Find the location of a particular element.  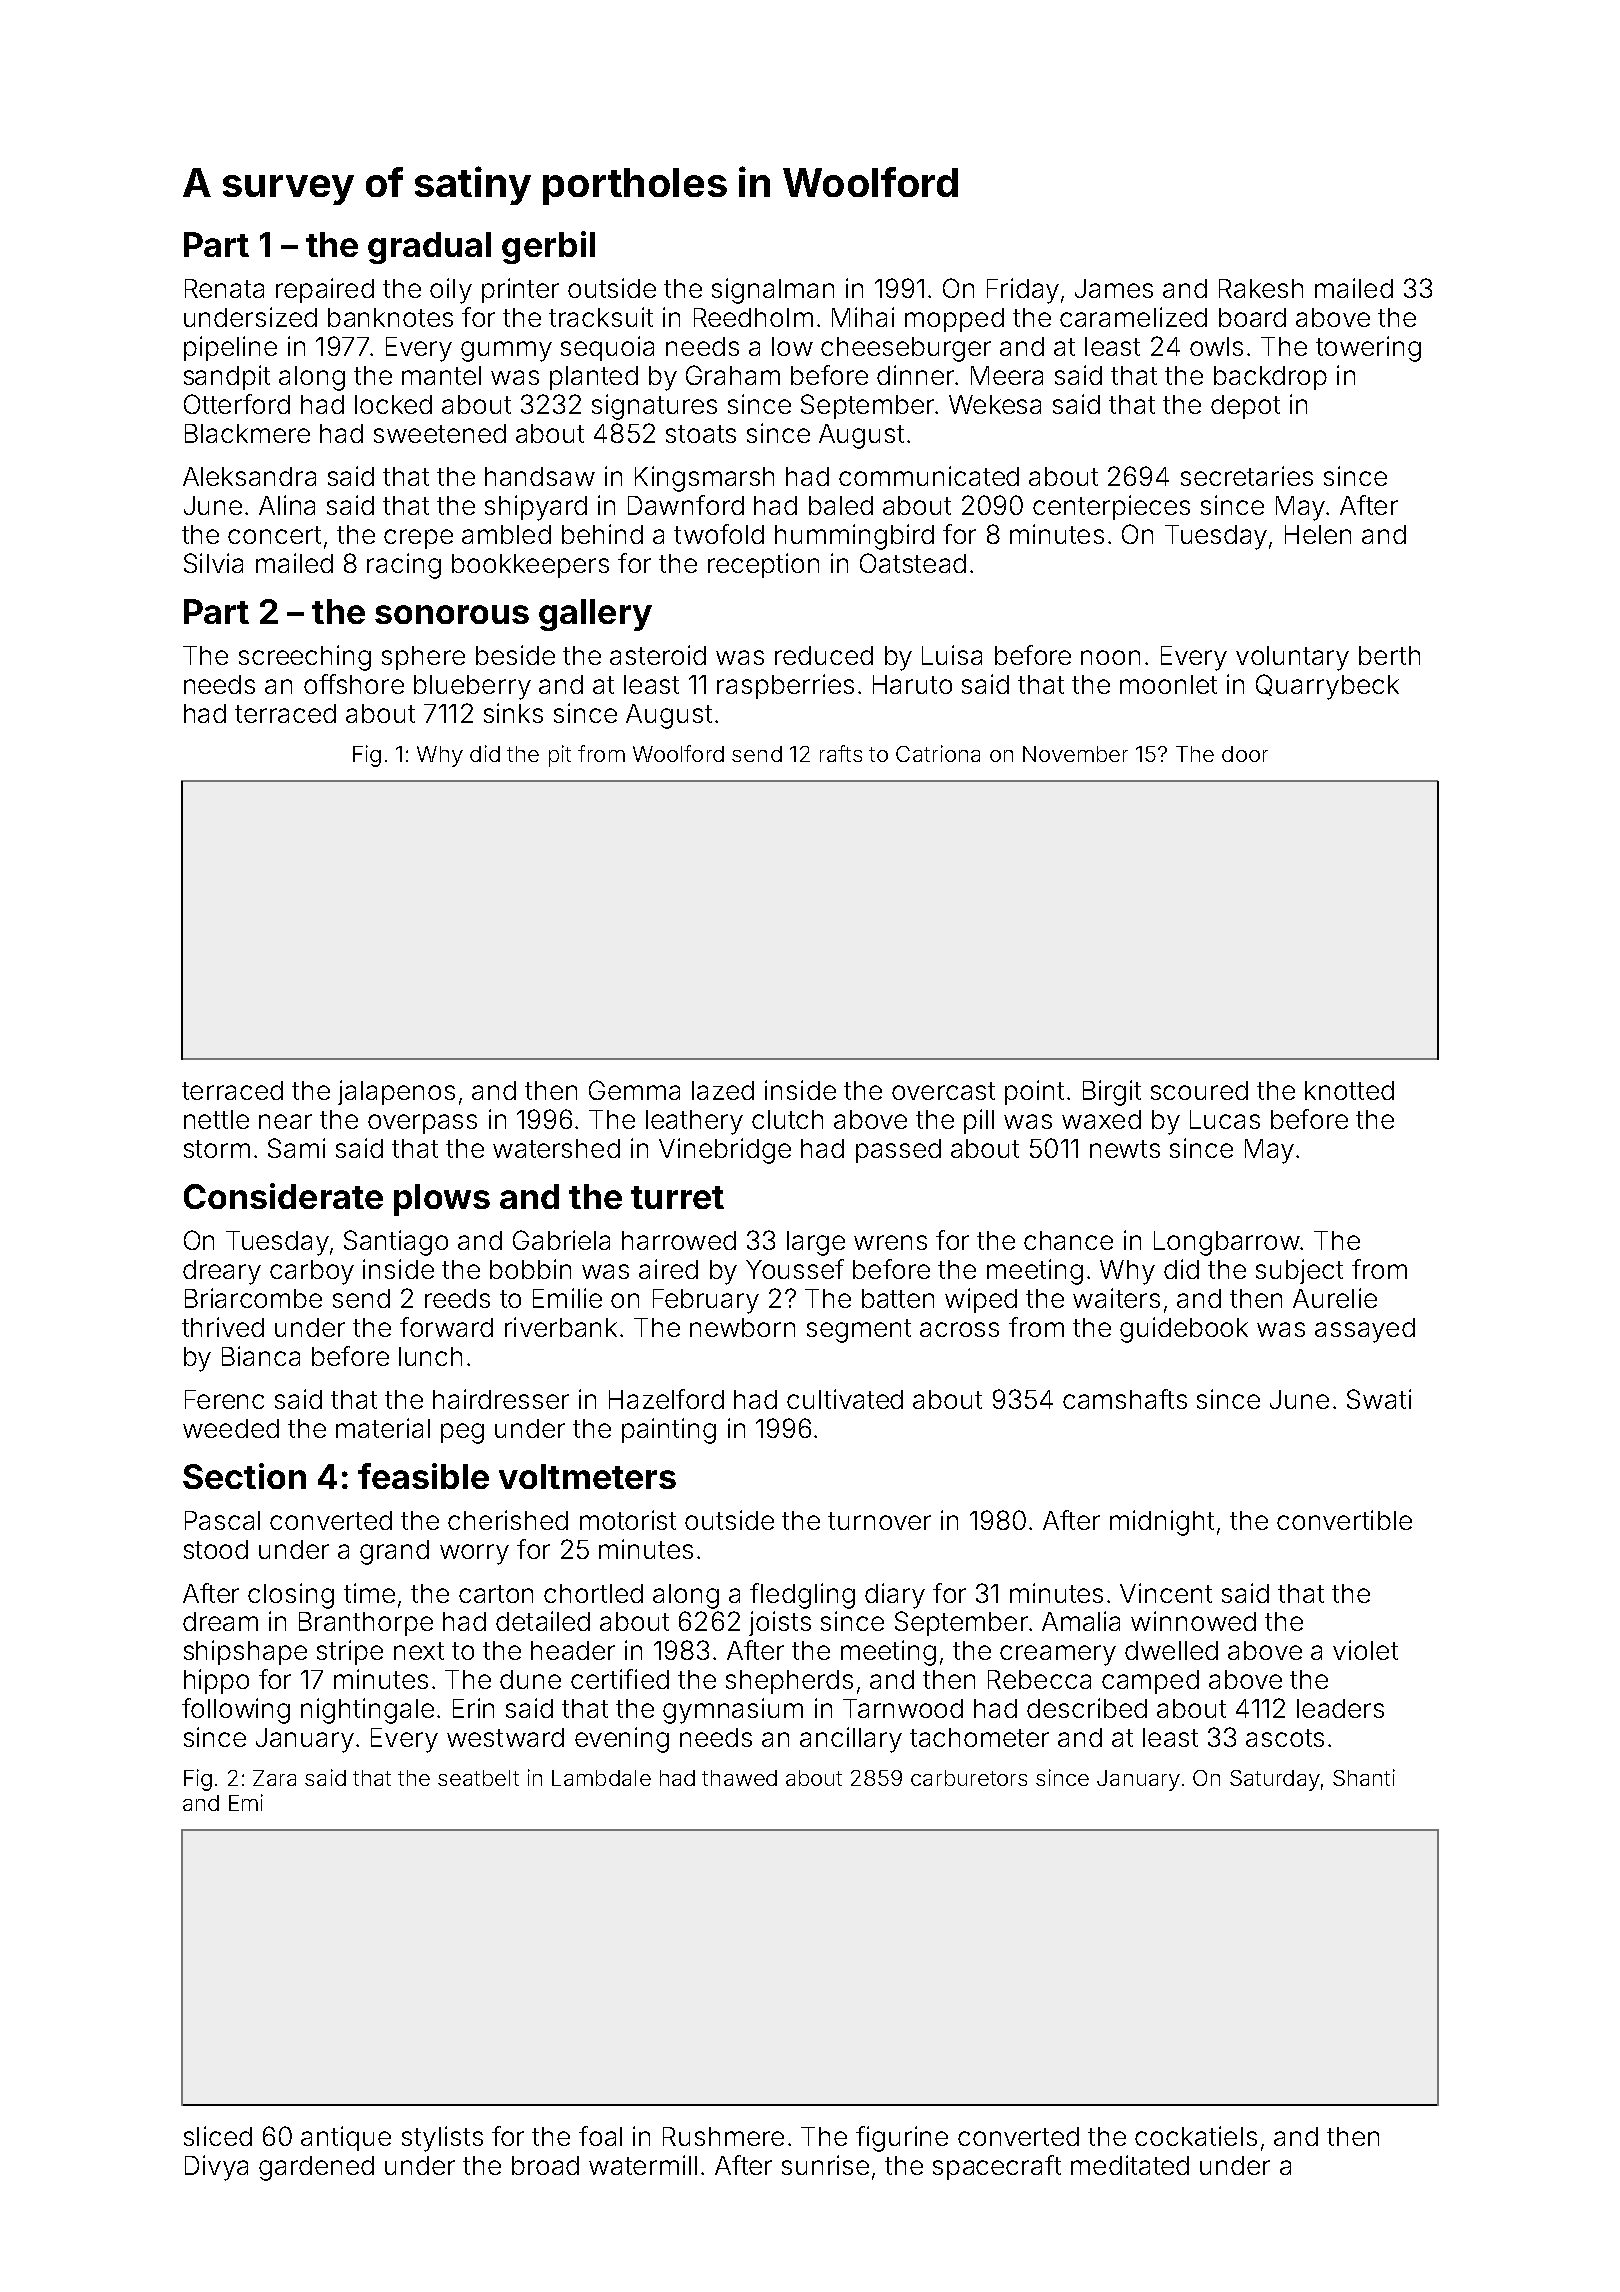

turnover is located at coordinates (879, 1521).
